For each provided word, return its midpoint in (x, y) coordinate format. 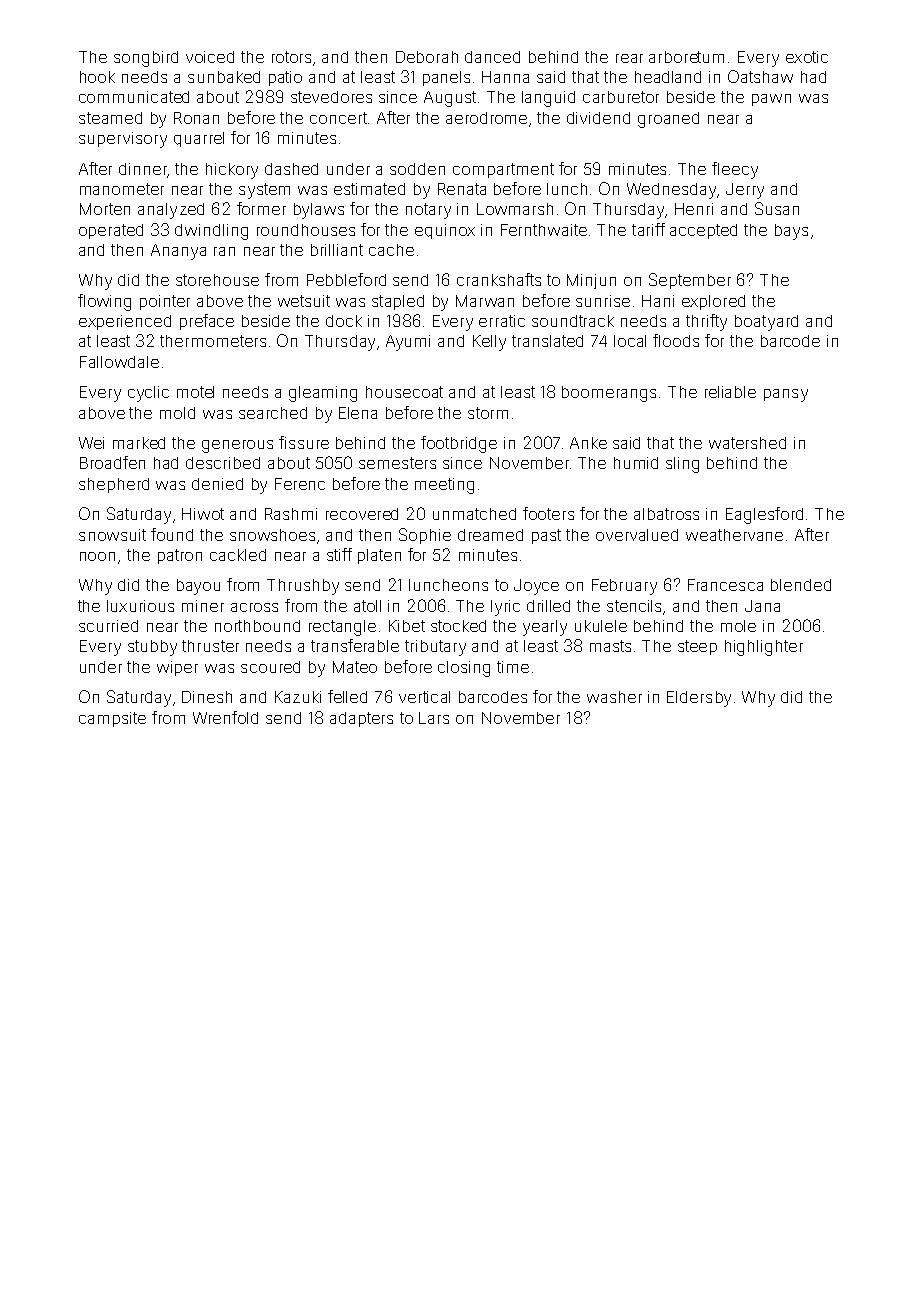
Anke (588, 443)
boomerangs (609, 394)
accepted (703, 231)
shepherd (114, 485)
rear (629, 58)
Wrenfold (225, 717)
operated (111, 231)
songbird (146, 59)
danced (492, 57)
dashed (291, 169)
